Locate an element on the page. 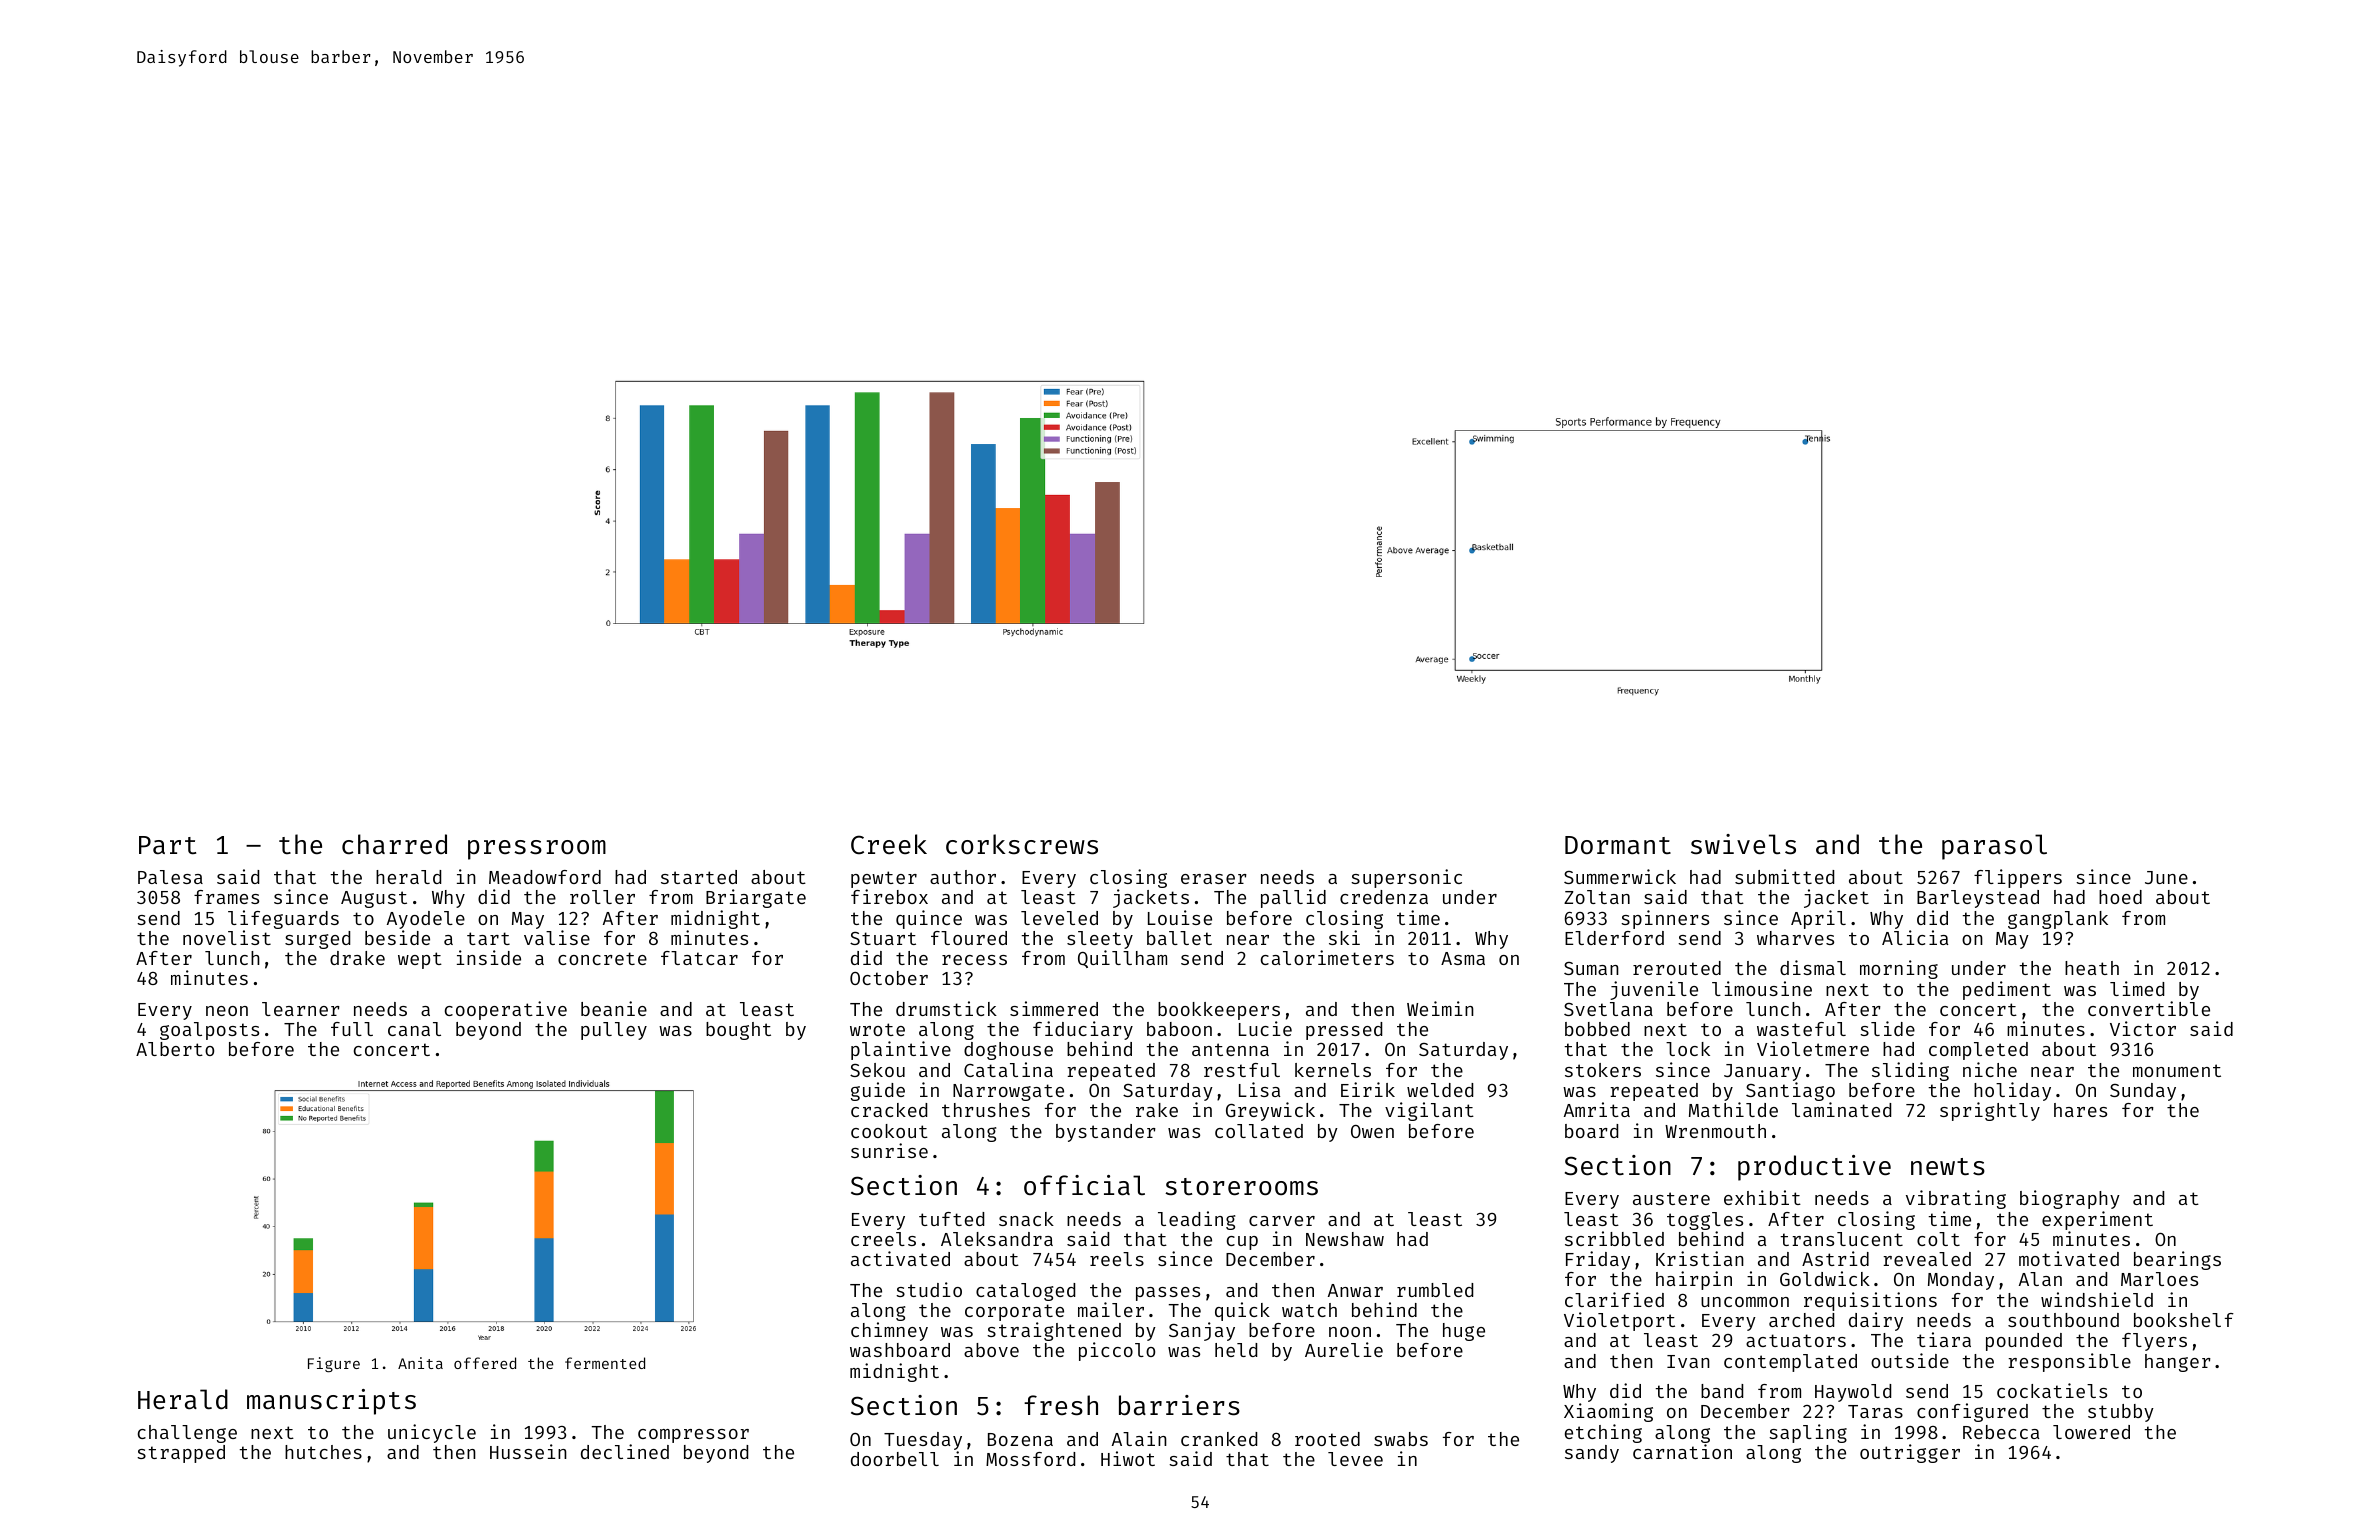  convertible is located at coordinates (2149, 1008).
